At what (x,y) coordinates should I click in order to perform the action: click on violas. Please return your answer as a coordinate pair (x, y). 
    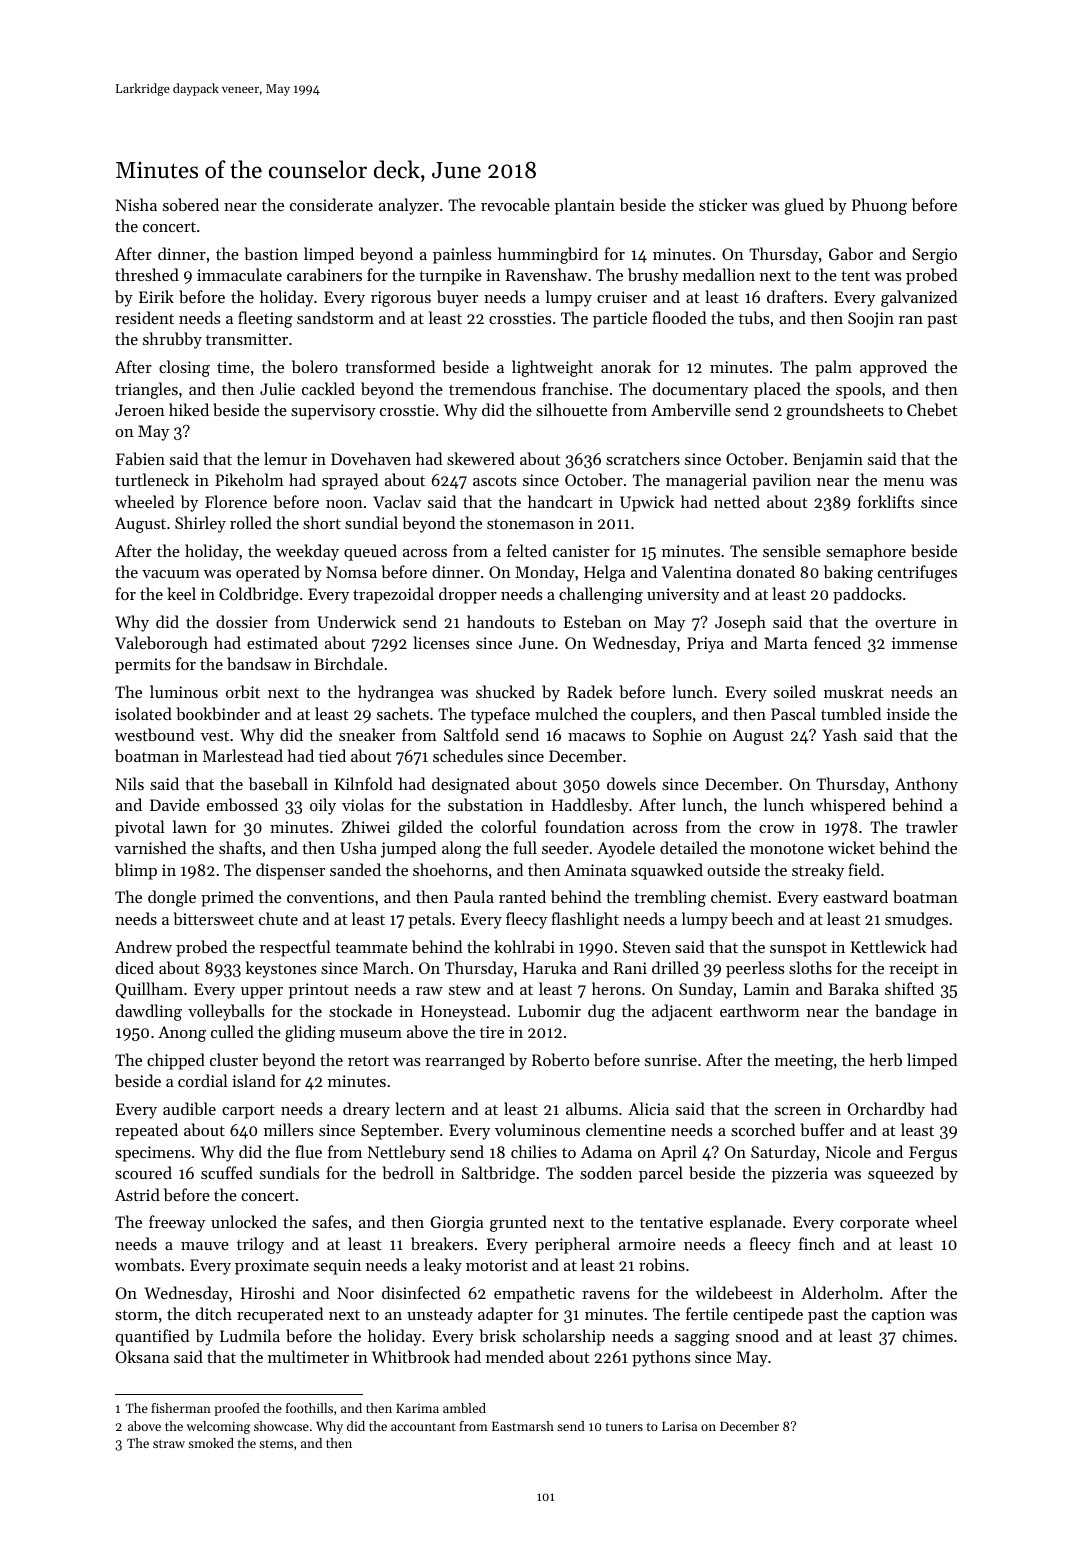
    Looking at the image, I should click on (363, 804).
